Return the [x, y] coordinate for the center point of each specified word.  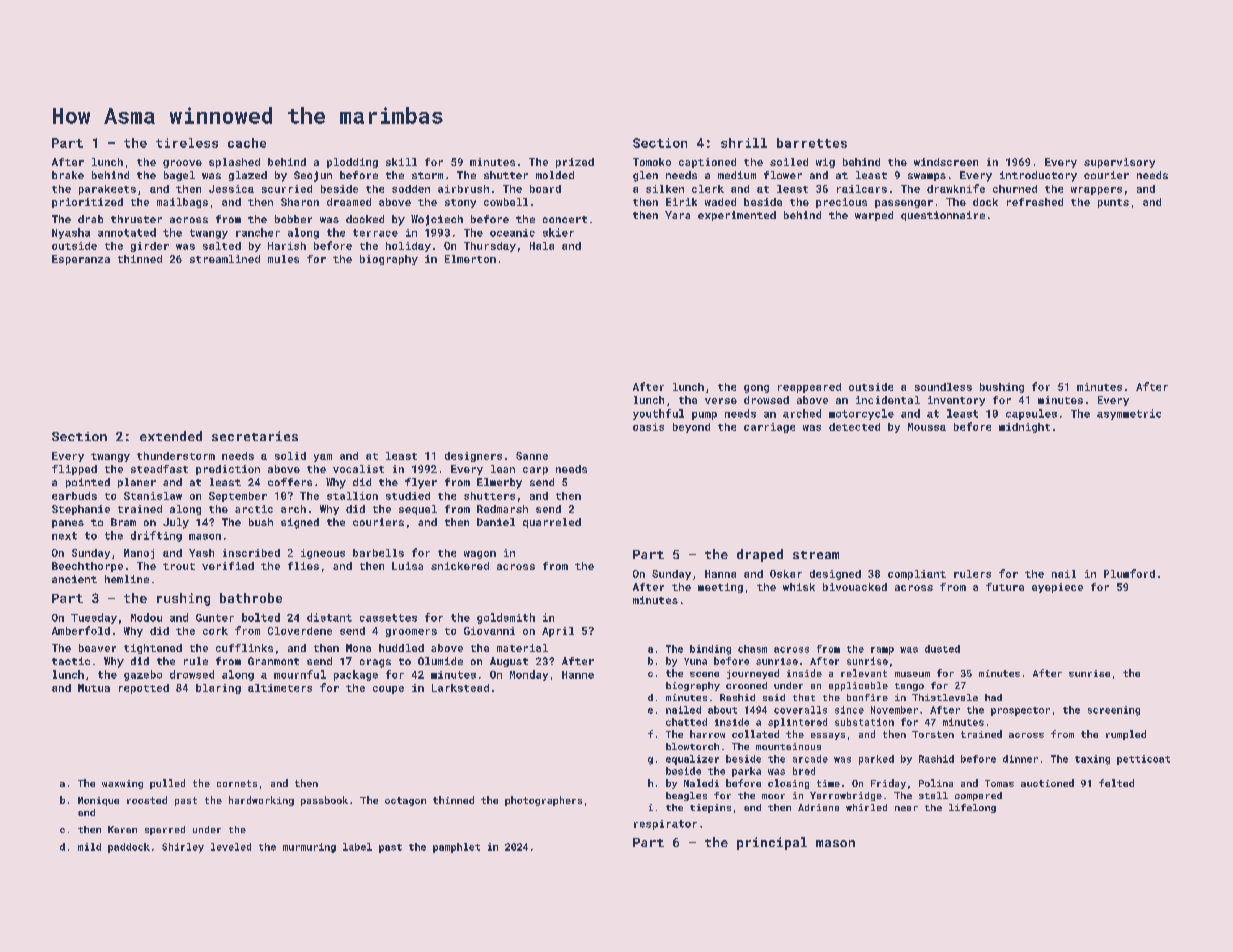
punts [1113, 203]
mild [89, 847]
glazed [248, 176]
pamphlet [456, 848]
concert [565, 219]
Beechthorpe [87, 567]
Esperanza [81, 260]
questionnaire [943, 216]
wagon [480, 555]
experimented [737, 216]
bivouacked [855, 587]
